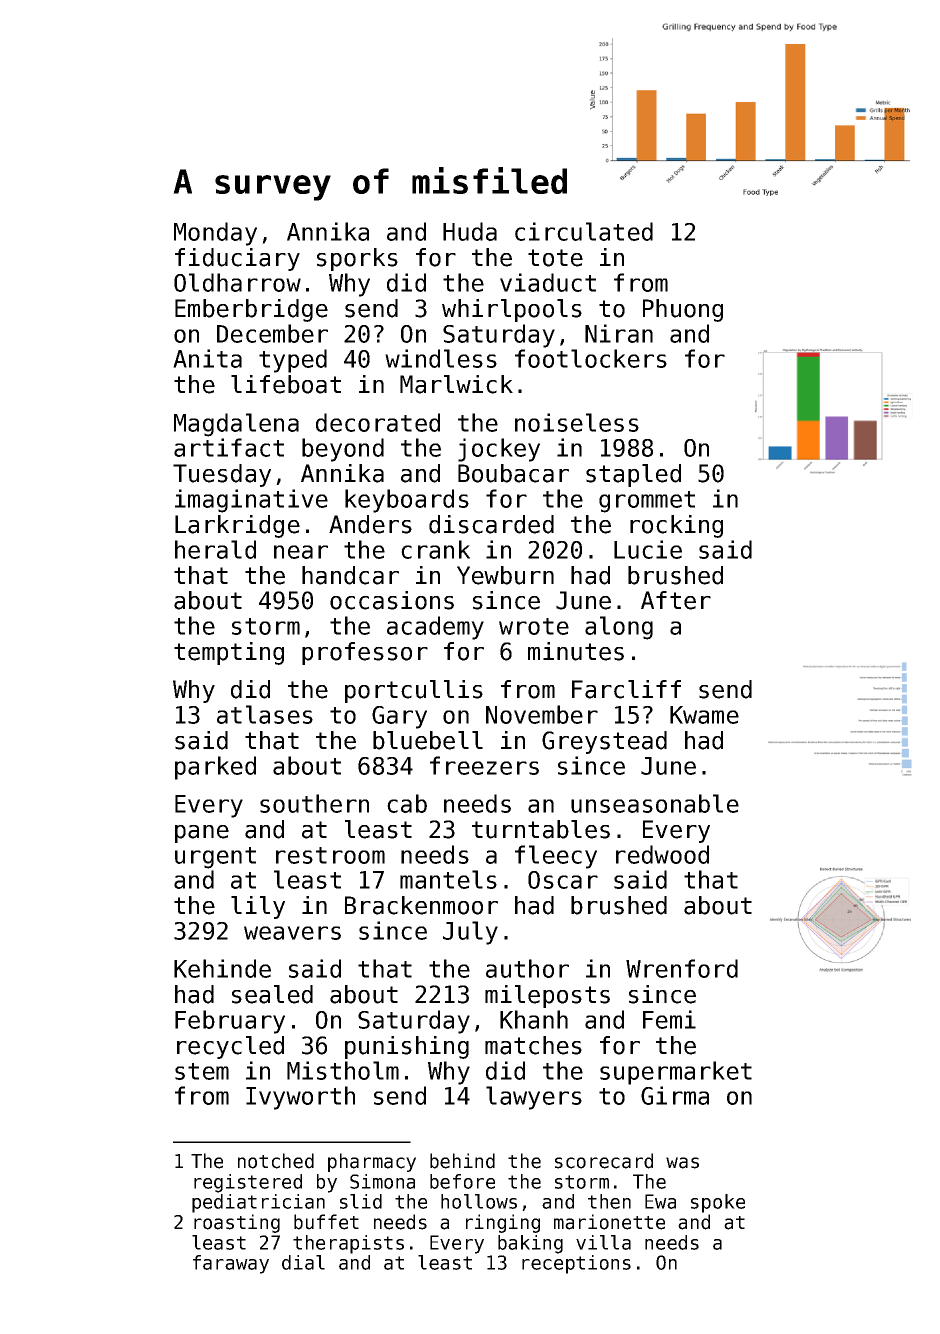  I want to click on portcullis, so click(414, 691).
